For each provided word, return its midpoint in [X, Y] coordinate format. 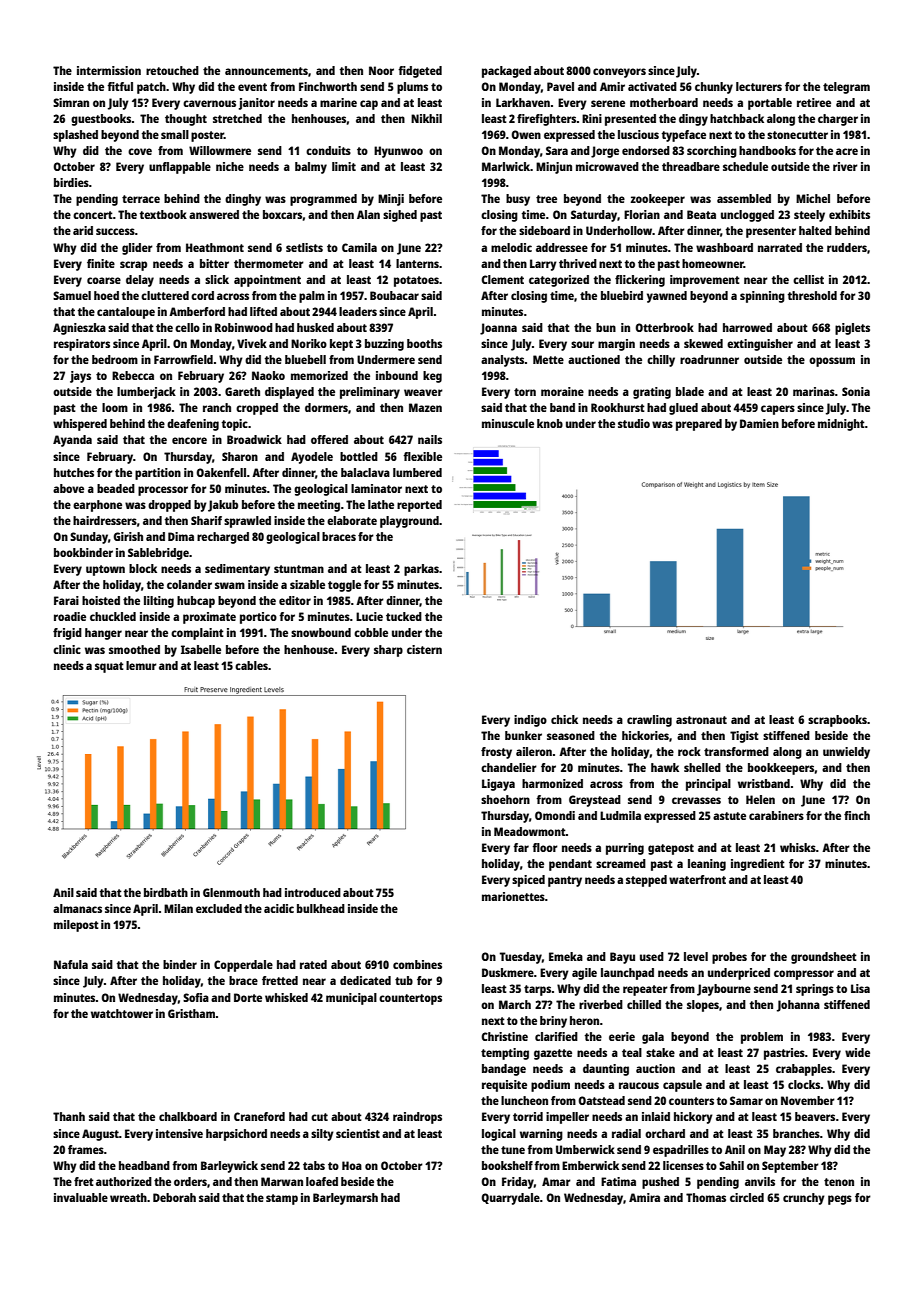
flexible [422, 456]
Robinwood [244, 327]
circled [747, 1197]
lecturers [759, 86]
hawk [665, 767]
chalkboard [188, 1116]
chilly [661, 361]
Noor [381, 70]
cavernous [209, 103]
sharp [388, 651]
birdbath [166, 892]
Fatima [618, 1181]
